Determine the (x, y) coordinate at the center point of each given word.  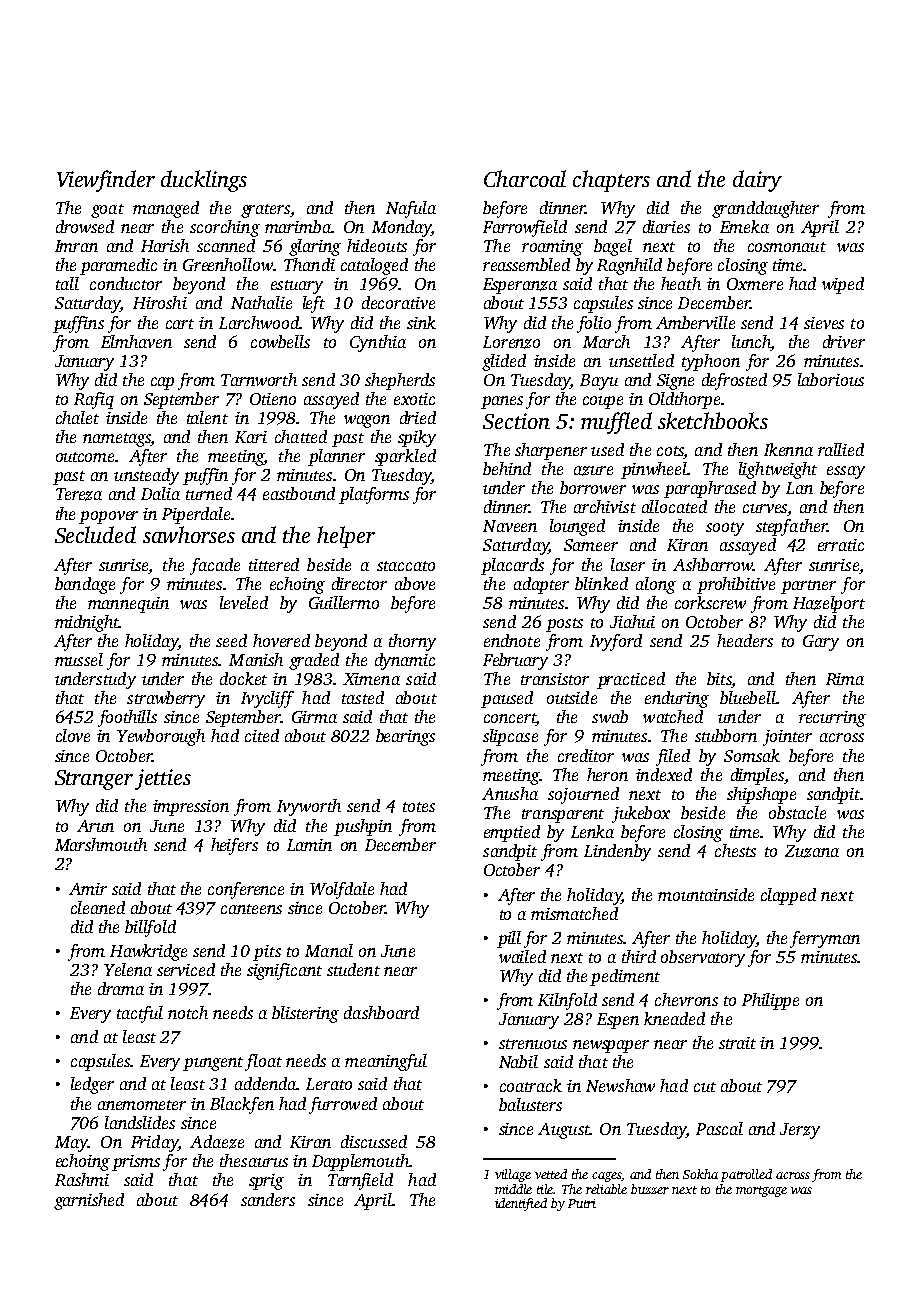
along (656, 585)
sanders (268, 1199)
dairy (757, 181)
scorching (225, 228)
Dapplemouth (360, 1162)
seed (231, 640)
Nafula (411, 209)
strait (737, 1043)
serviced (186, 969)
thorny (412, 642)
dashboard (381, 1012)
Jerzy (800, 1131)
